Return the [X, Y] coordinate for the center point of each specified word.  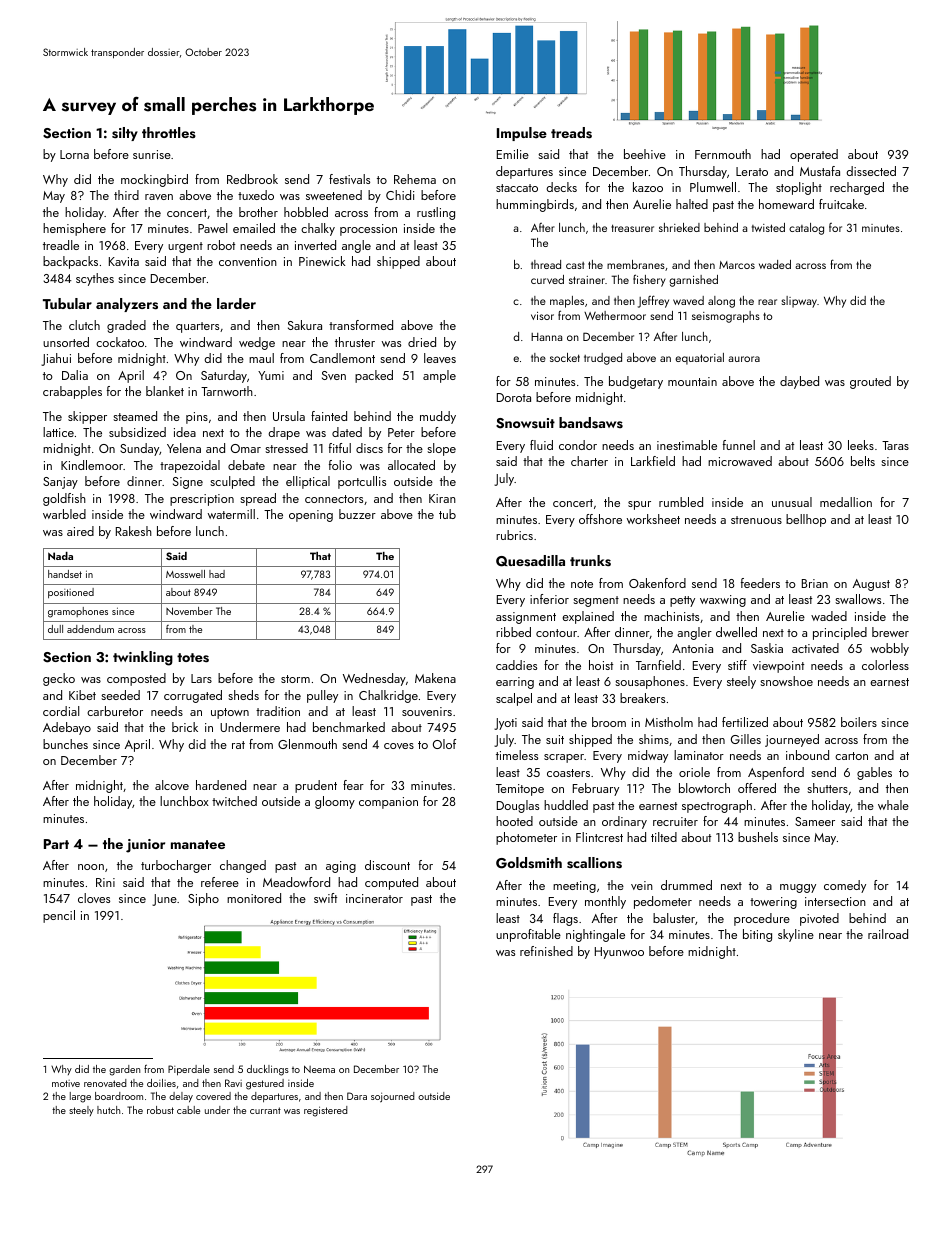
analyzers [127, 305]
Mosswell [185, 574]
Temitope [520, 790]
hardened [221, 785]
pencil [59, 916]
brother [258, 212]
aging [341, 867]
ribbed [513, 632]
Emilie [513, 154]
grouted [870, 382]
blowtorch [704, 788]
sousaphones [650, 682]
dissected [871, 171]
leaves [440, 358]
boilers [859, 722]
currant [265, 1110]
